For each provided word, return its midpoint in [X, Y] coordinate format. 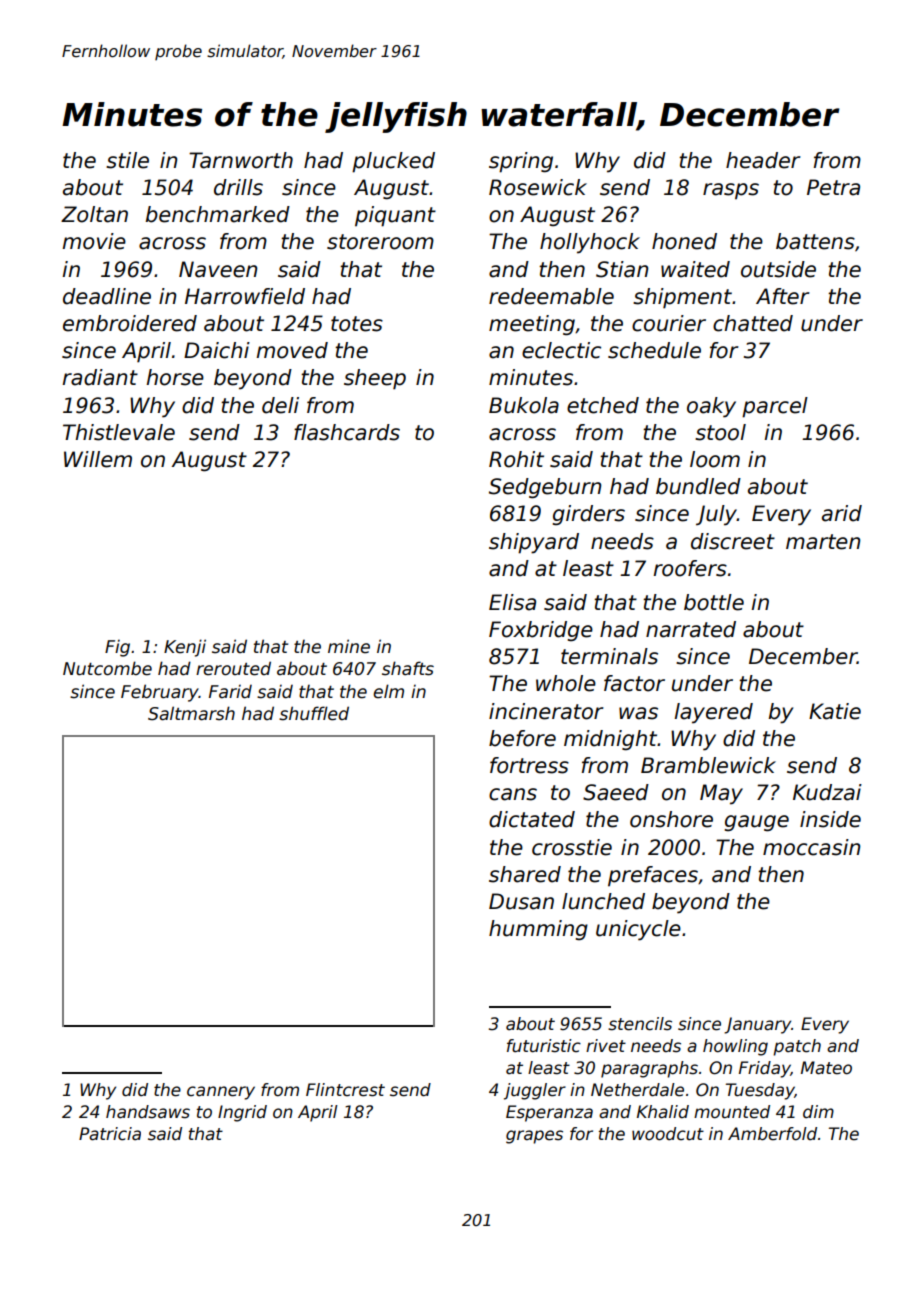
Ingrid [242, 1113]
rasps [731, 191]
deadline [107, 296]
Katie [835, 711]
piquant [395, 216]
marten [823, 542]
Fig [117, 648]
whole [566, 683]
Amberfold [772, 1134]
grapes [534, 1137]
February [160, 693]
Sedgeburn [545, 488]
